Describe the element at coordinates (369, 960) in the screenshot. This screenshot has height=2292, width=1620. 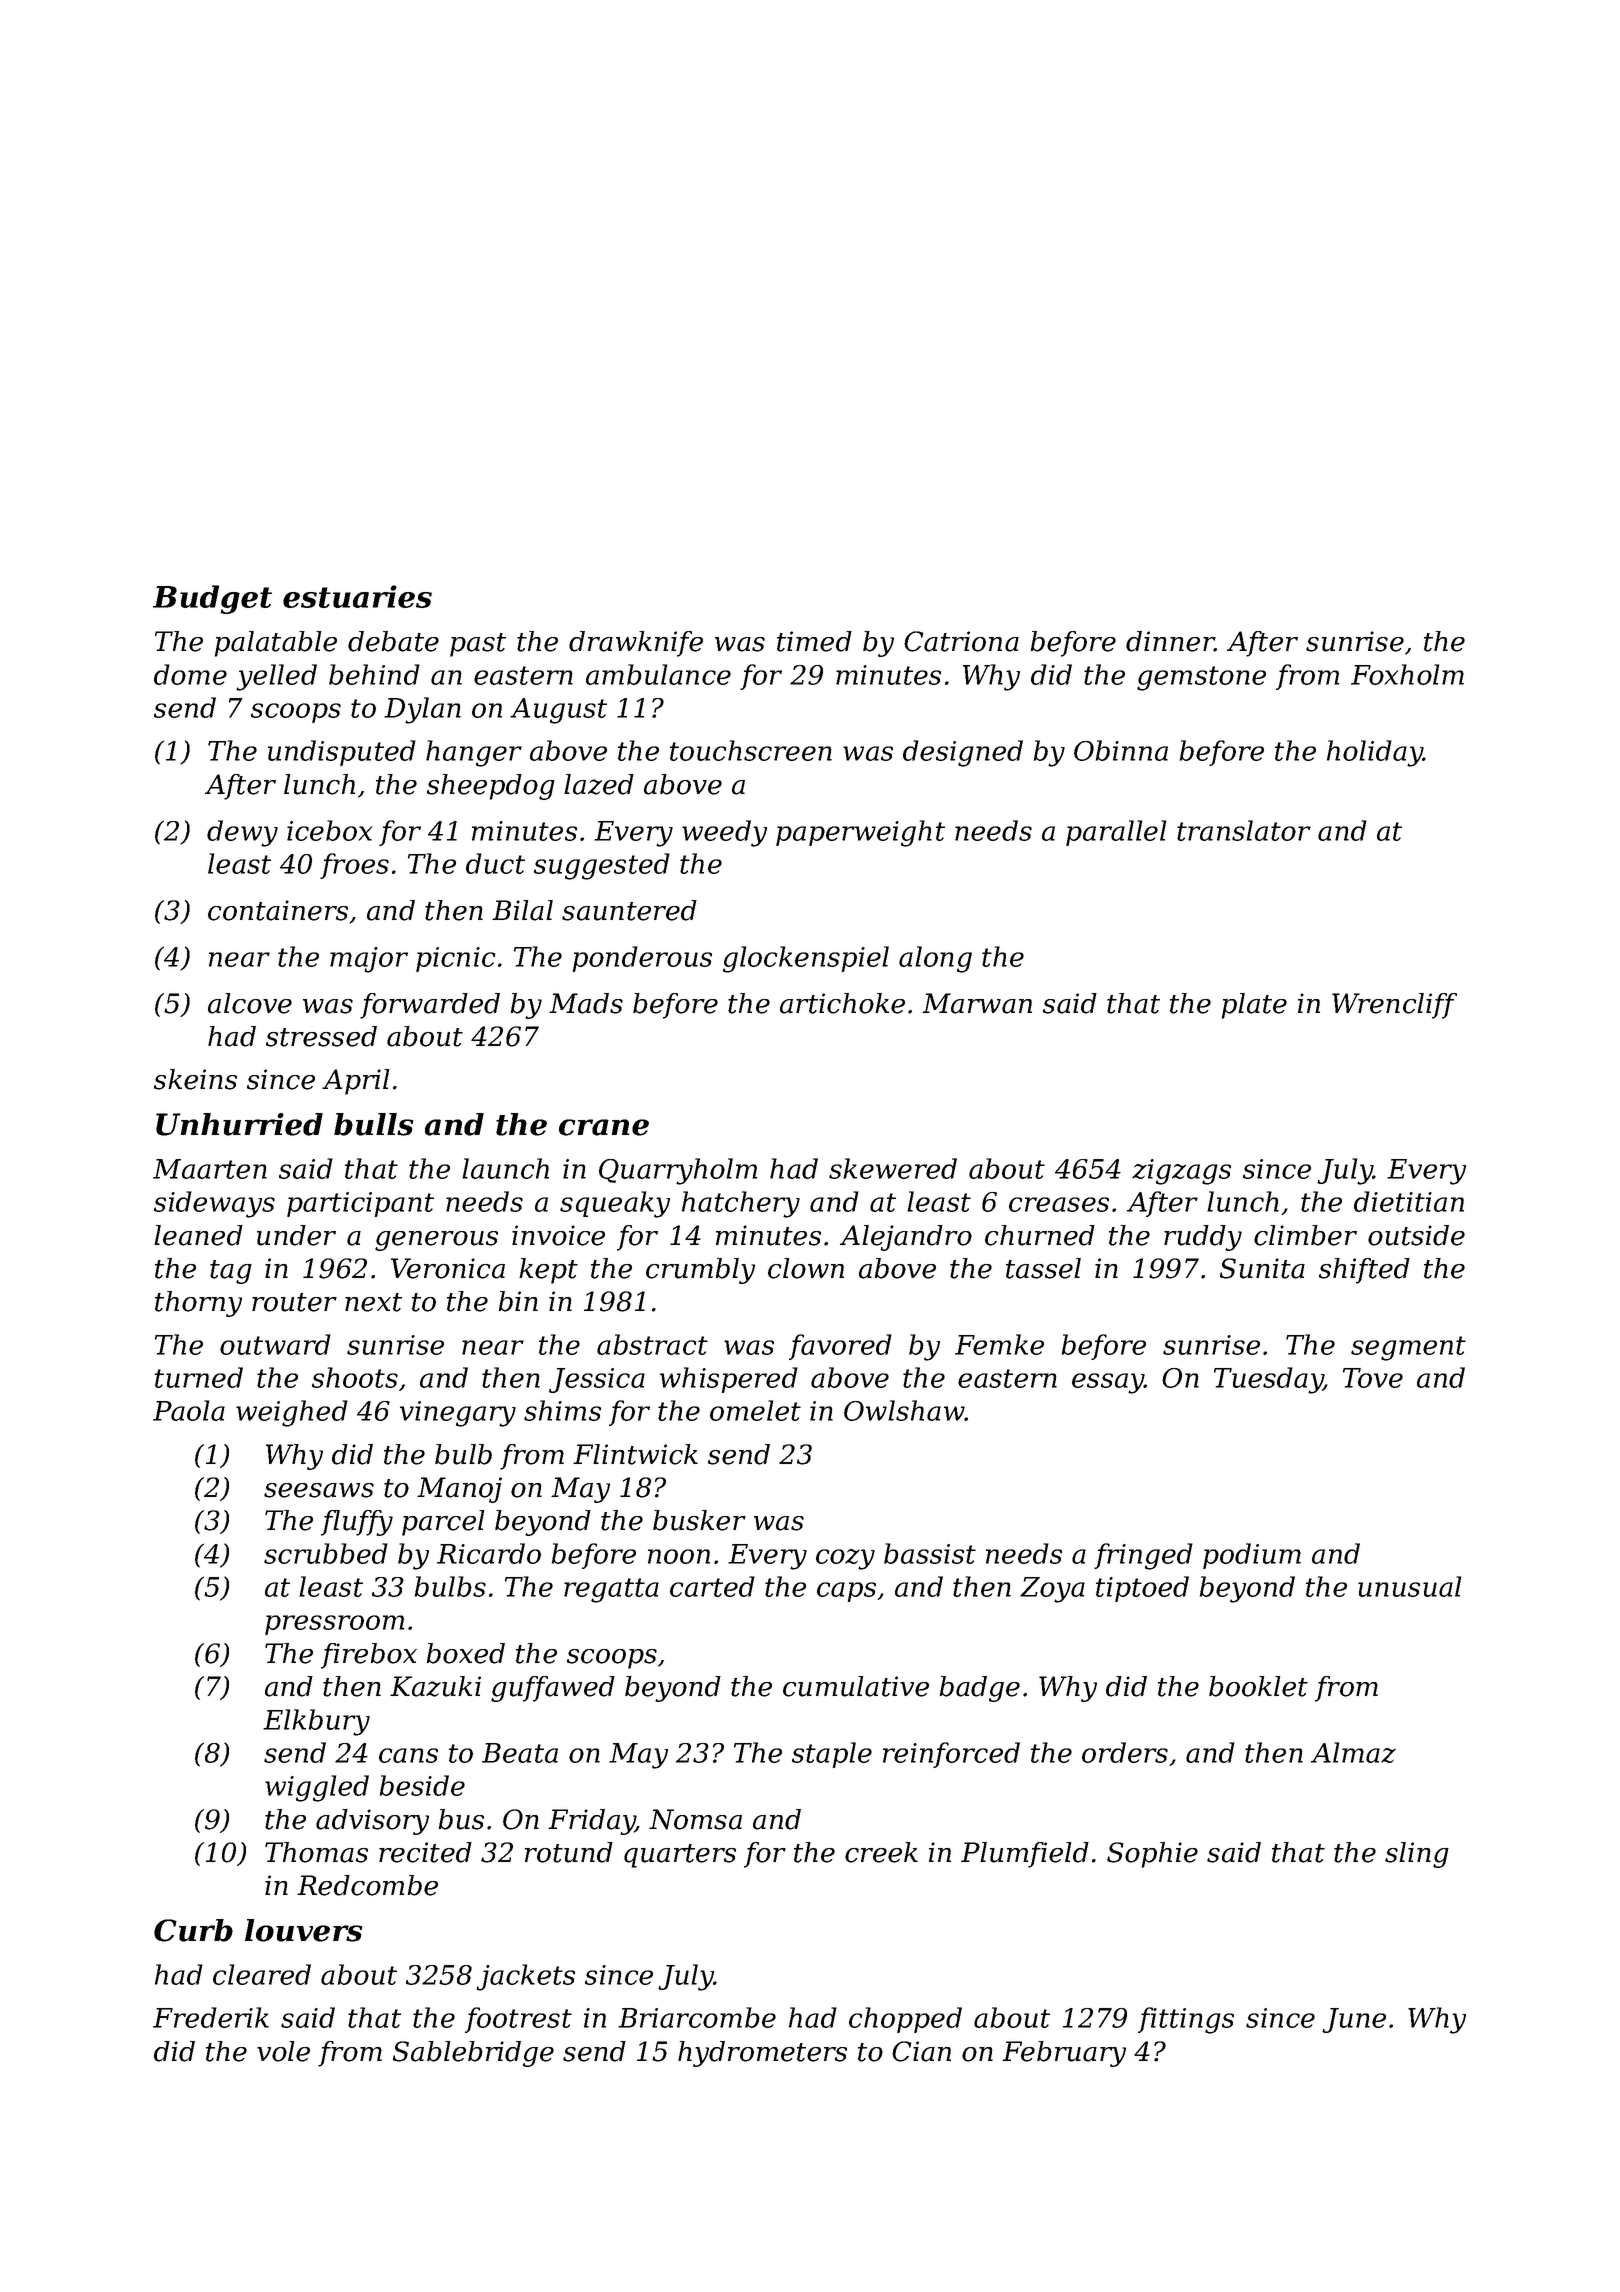
I see `major` at that location.
